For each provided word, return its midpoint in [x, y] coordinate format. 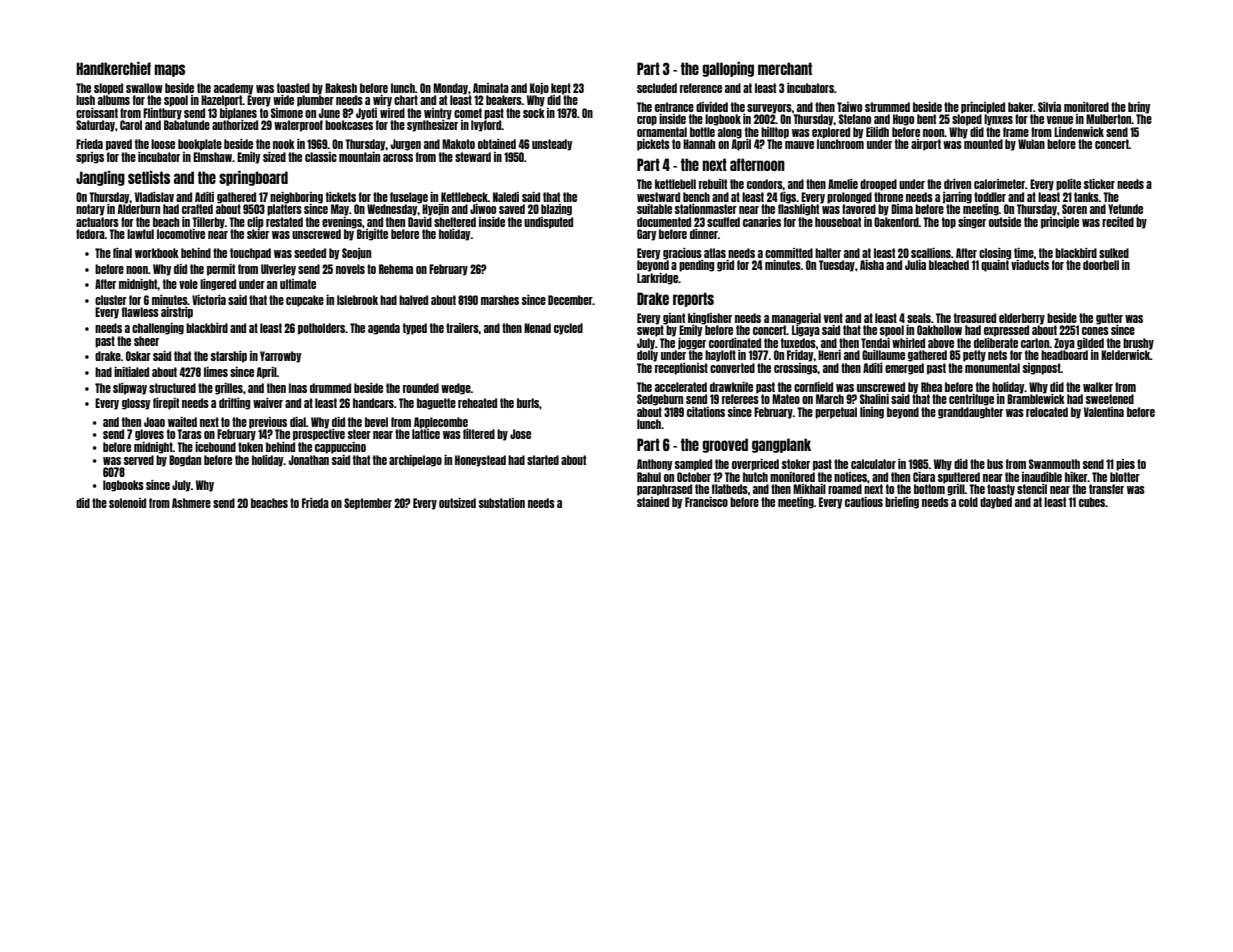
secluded [657, 88]
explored [831, 133]
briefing [902, 503]
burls [528, 403]
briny [1139, 108]
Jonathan [309, 460]
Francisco [706, 502]
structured [172, 388]
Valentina [1104, 412]
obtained [497, 144]
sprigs [90, 158]
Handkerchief [114, 68]
